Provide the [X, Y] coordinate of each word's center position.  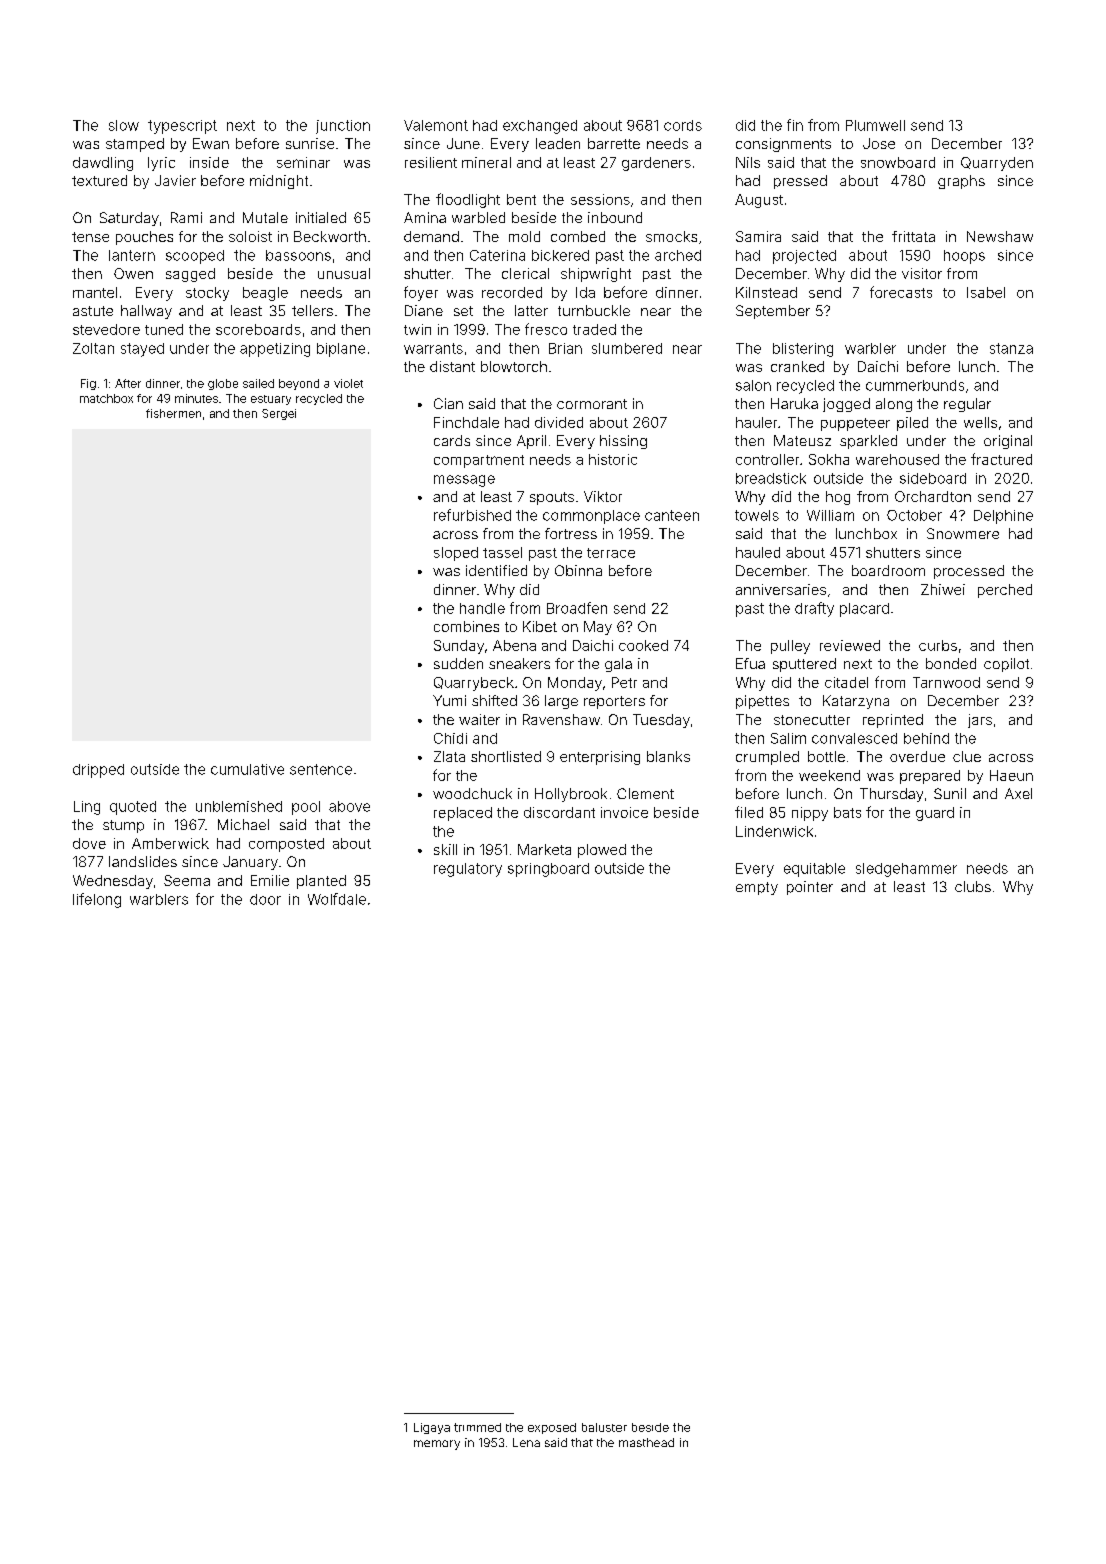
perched [1005, 591]
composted [286, 845]
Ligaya [432, 1428]
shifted [494, 700]
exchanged [540, 127]
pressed [800, 182]
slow [124, 125]
